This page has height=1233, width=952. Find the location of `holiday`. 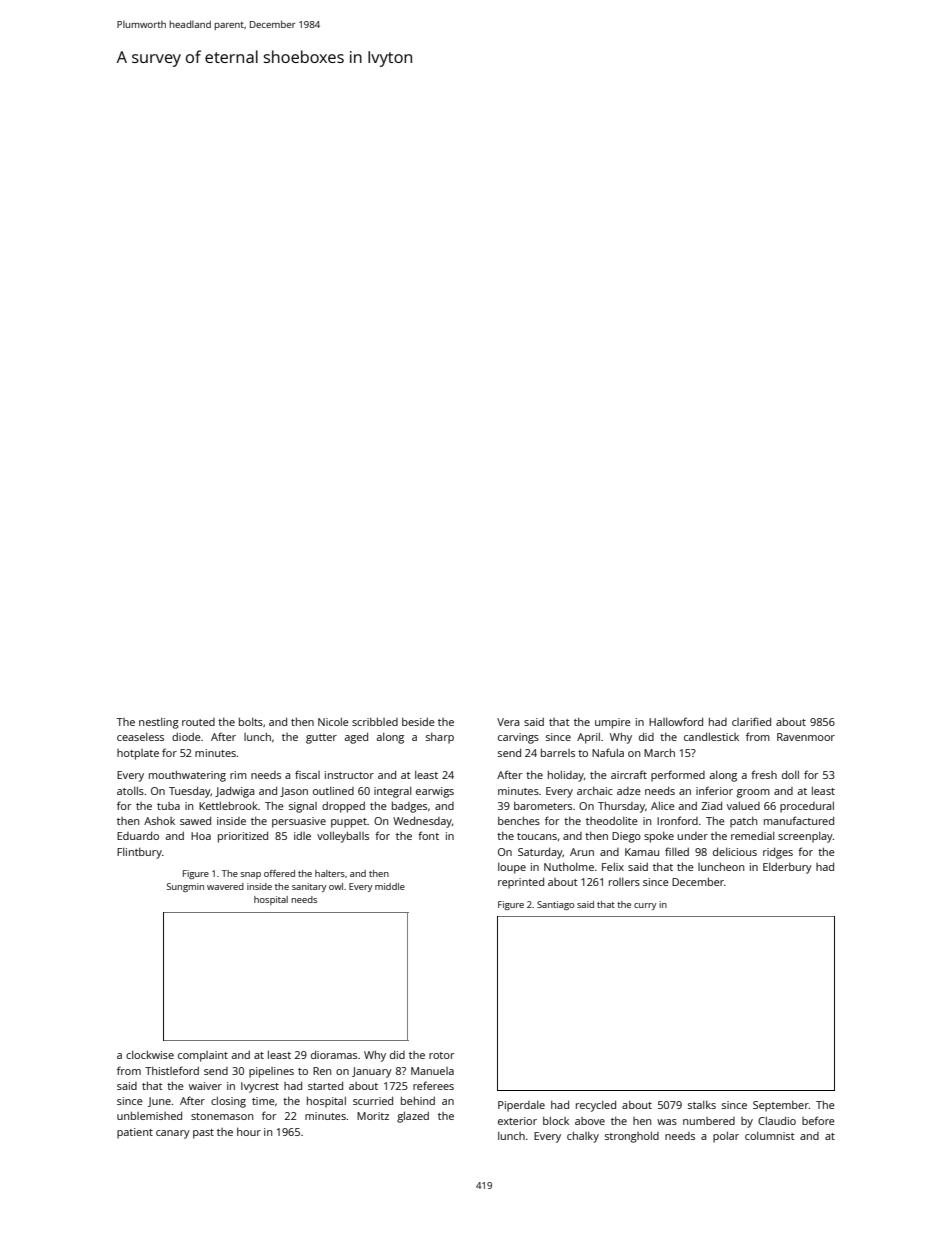

holiday is located at coordinates (566, 776).
